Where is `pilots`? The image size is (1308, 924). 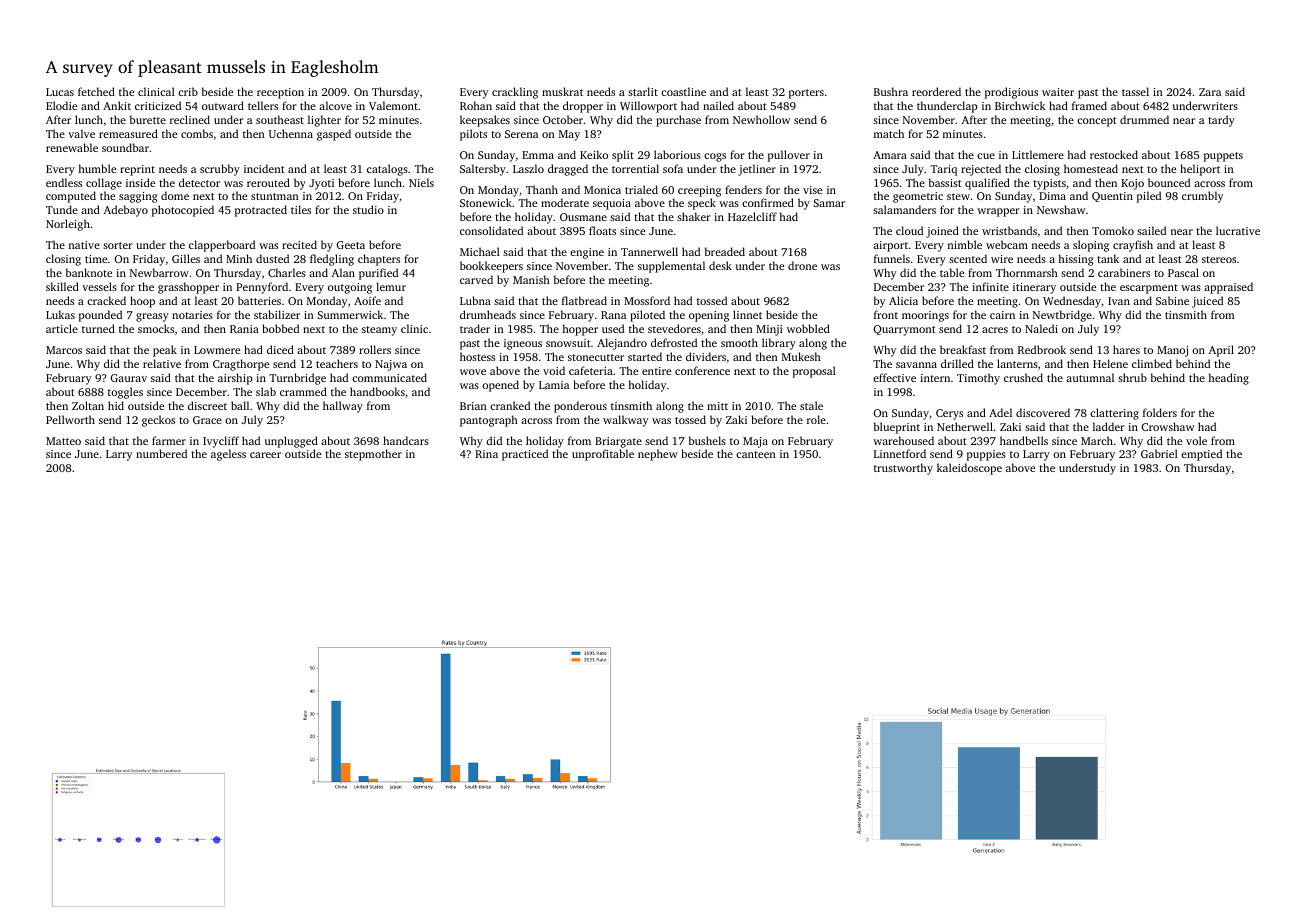 pilots is located at coordinates (473, 135).
